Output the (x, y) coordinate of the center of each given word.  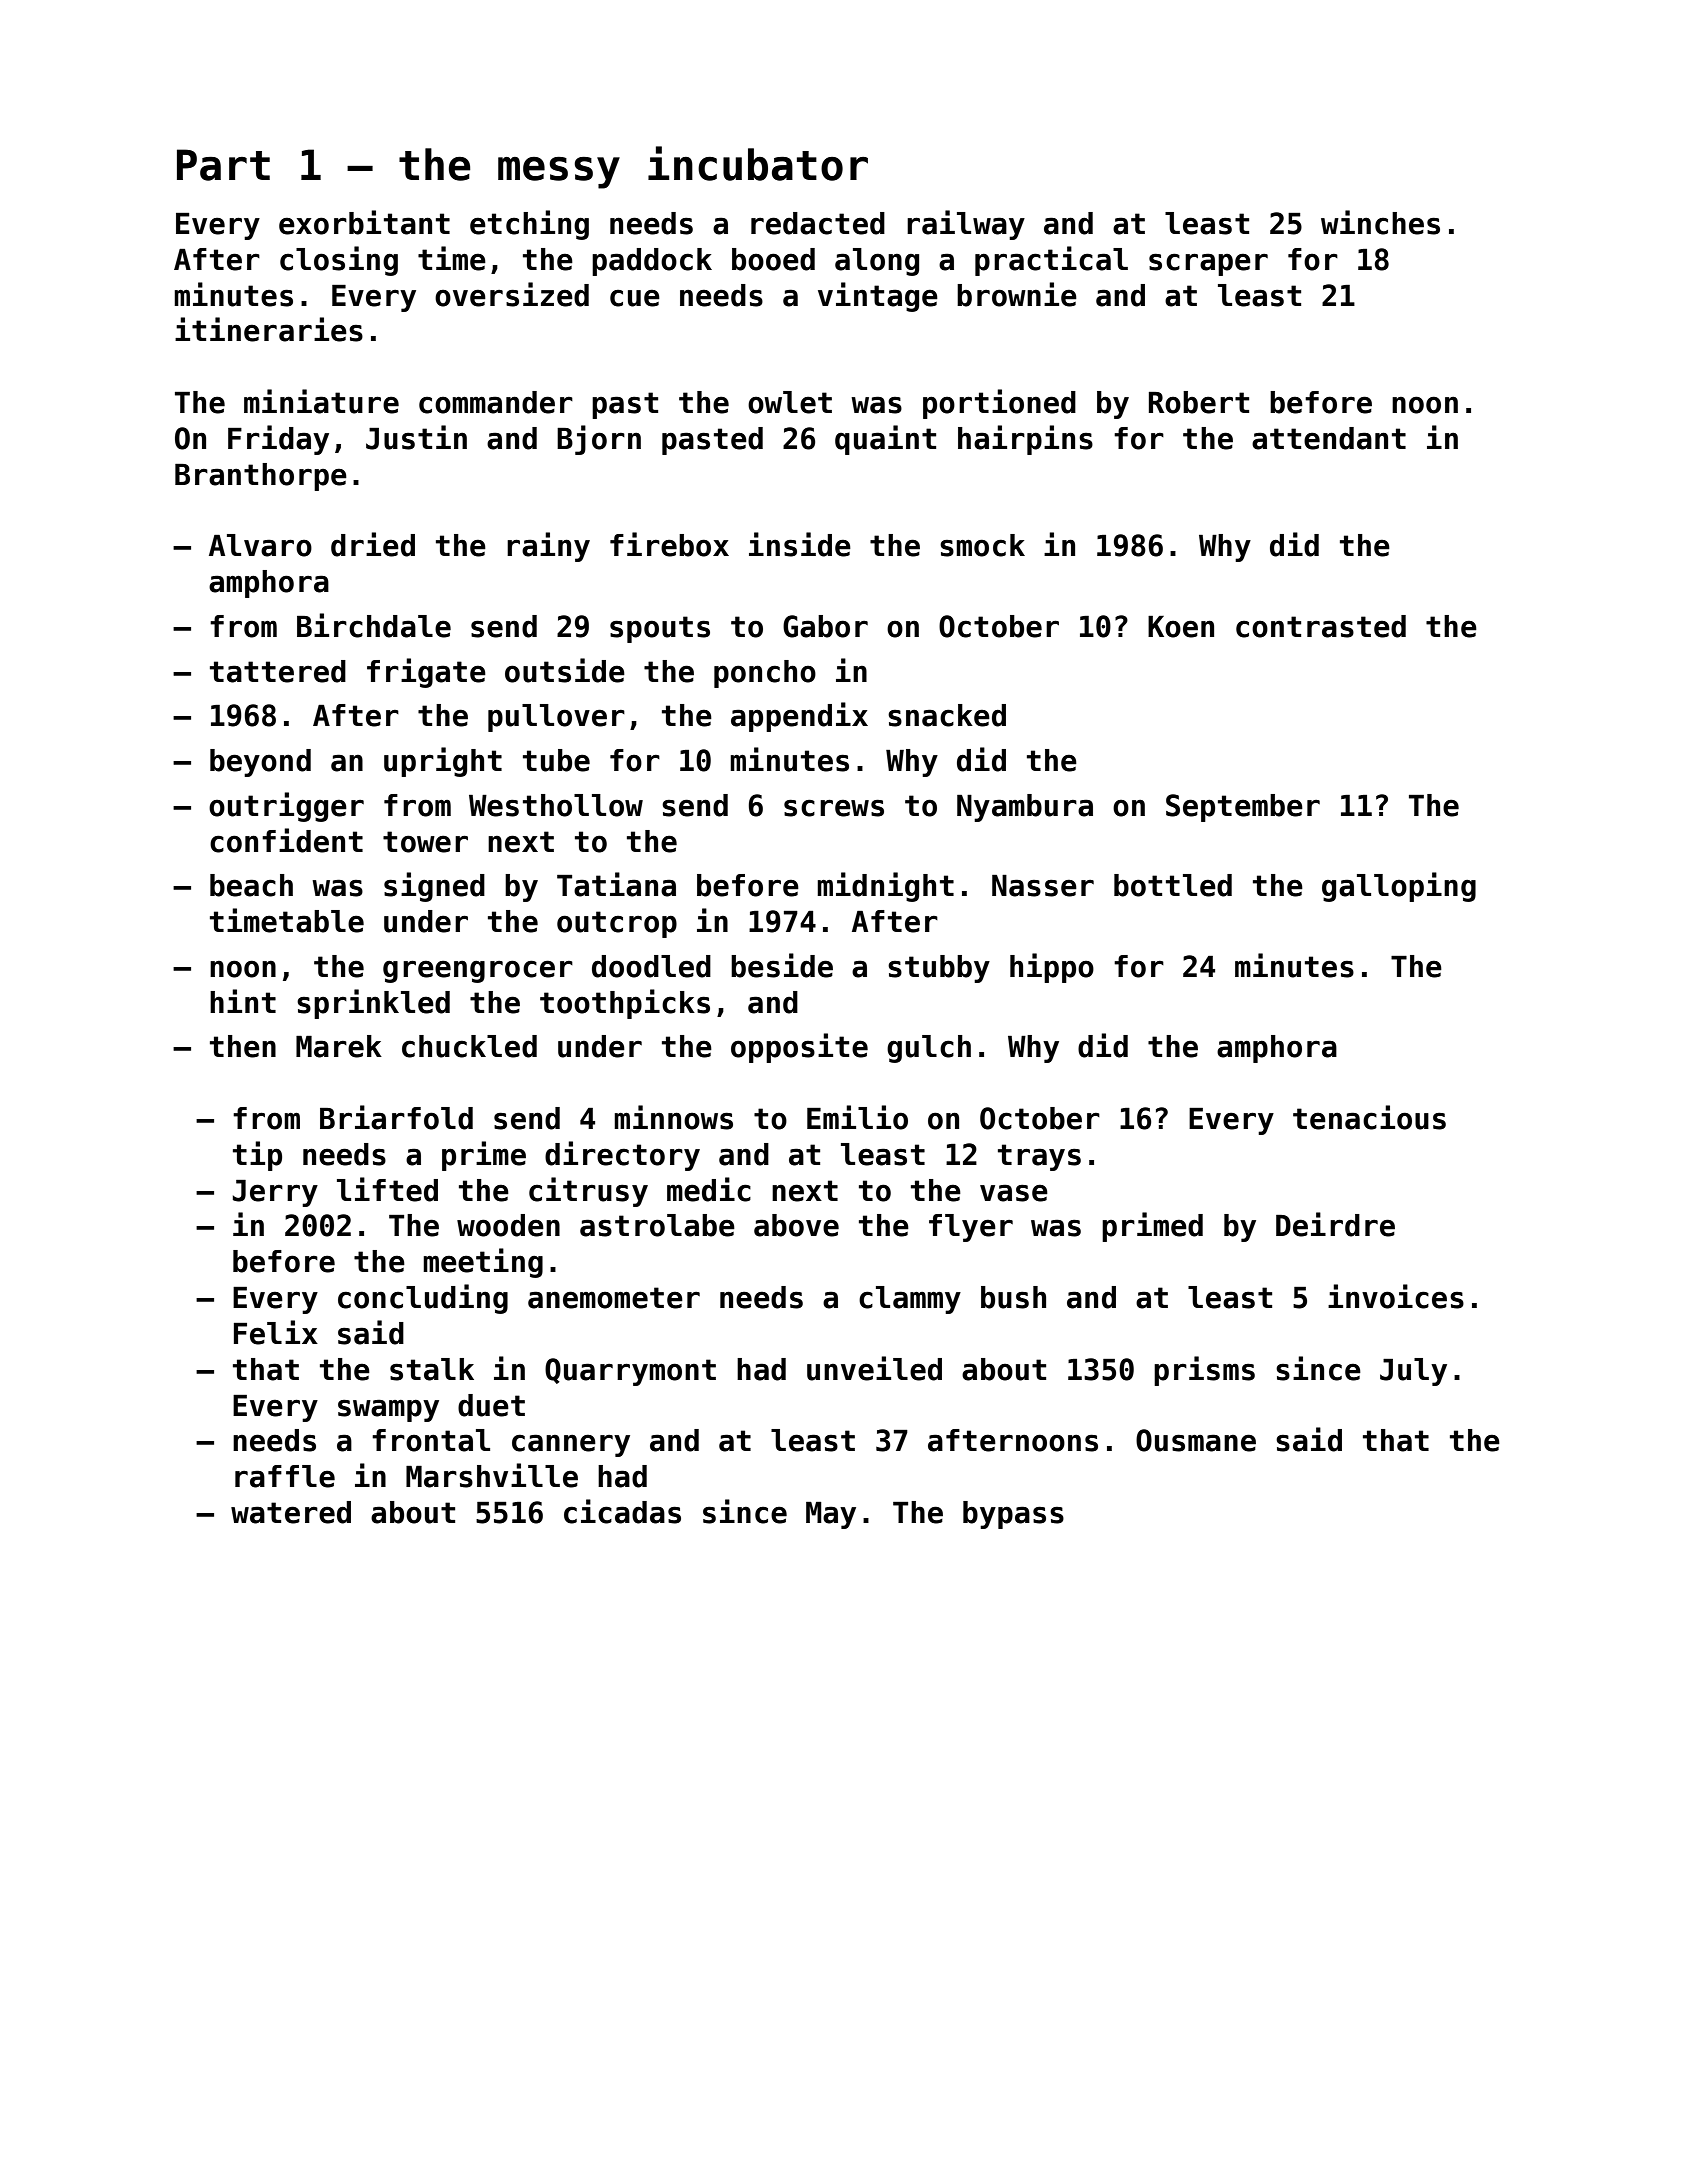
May (831, 1515)
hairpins (1025, 440)
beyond (260, 763)
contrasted (1321, 626)
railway (966, 225)
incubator (758, 163)
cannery (571, 1445)
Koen (1181, 627)
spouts (660, 629)
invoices (1396, 1296)
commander (496, 402)
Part (223, 165)
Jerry (275, 1193)
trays (1039, 1157)
